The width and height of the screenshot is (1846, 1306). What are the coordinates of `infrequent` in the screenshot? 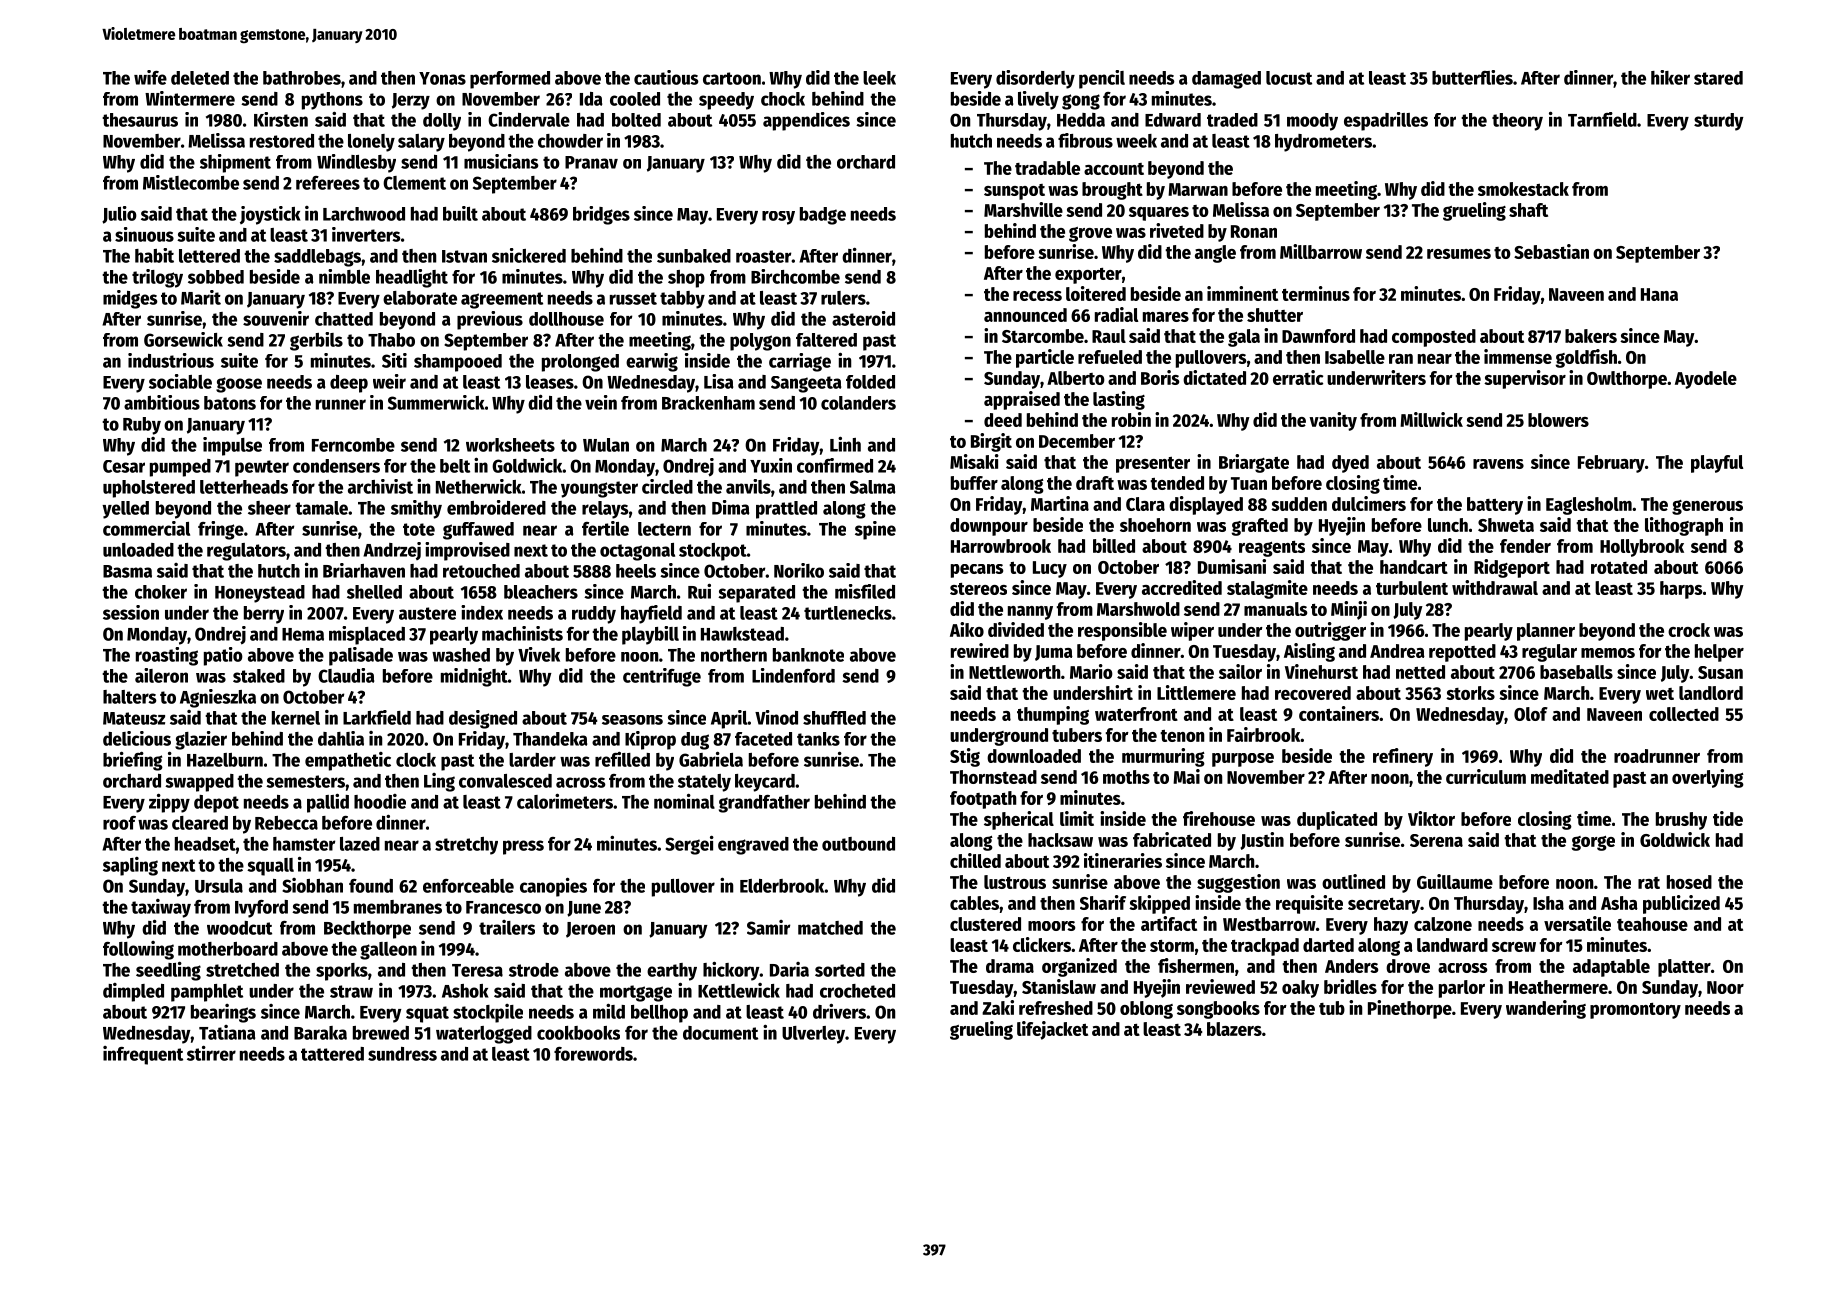 It's located at (143, 1055).
